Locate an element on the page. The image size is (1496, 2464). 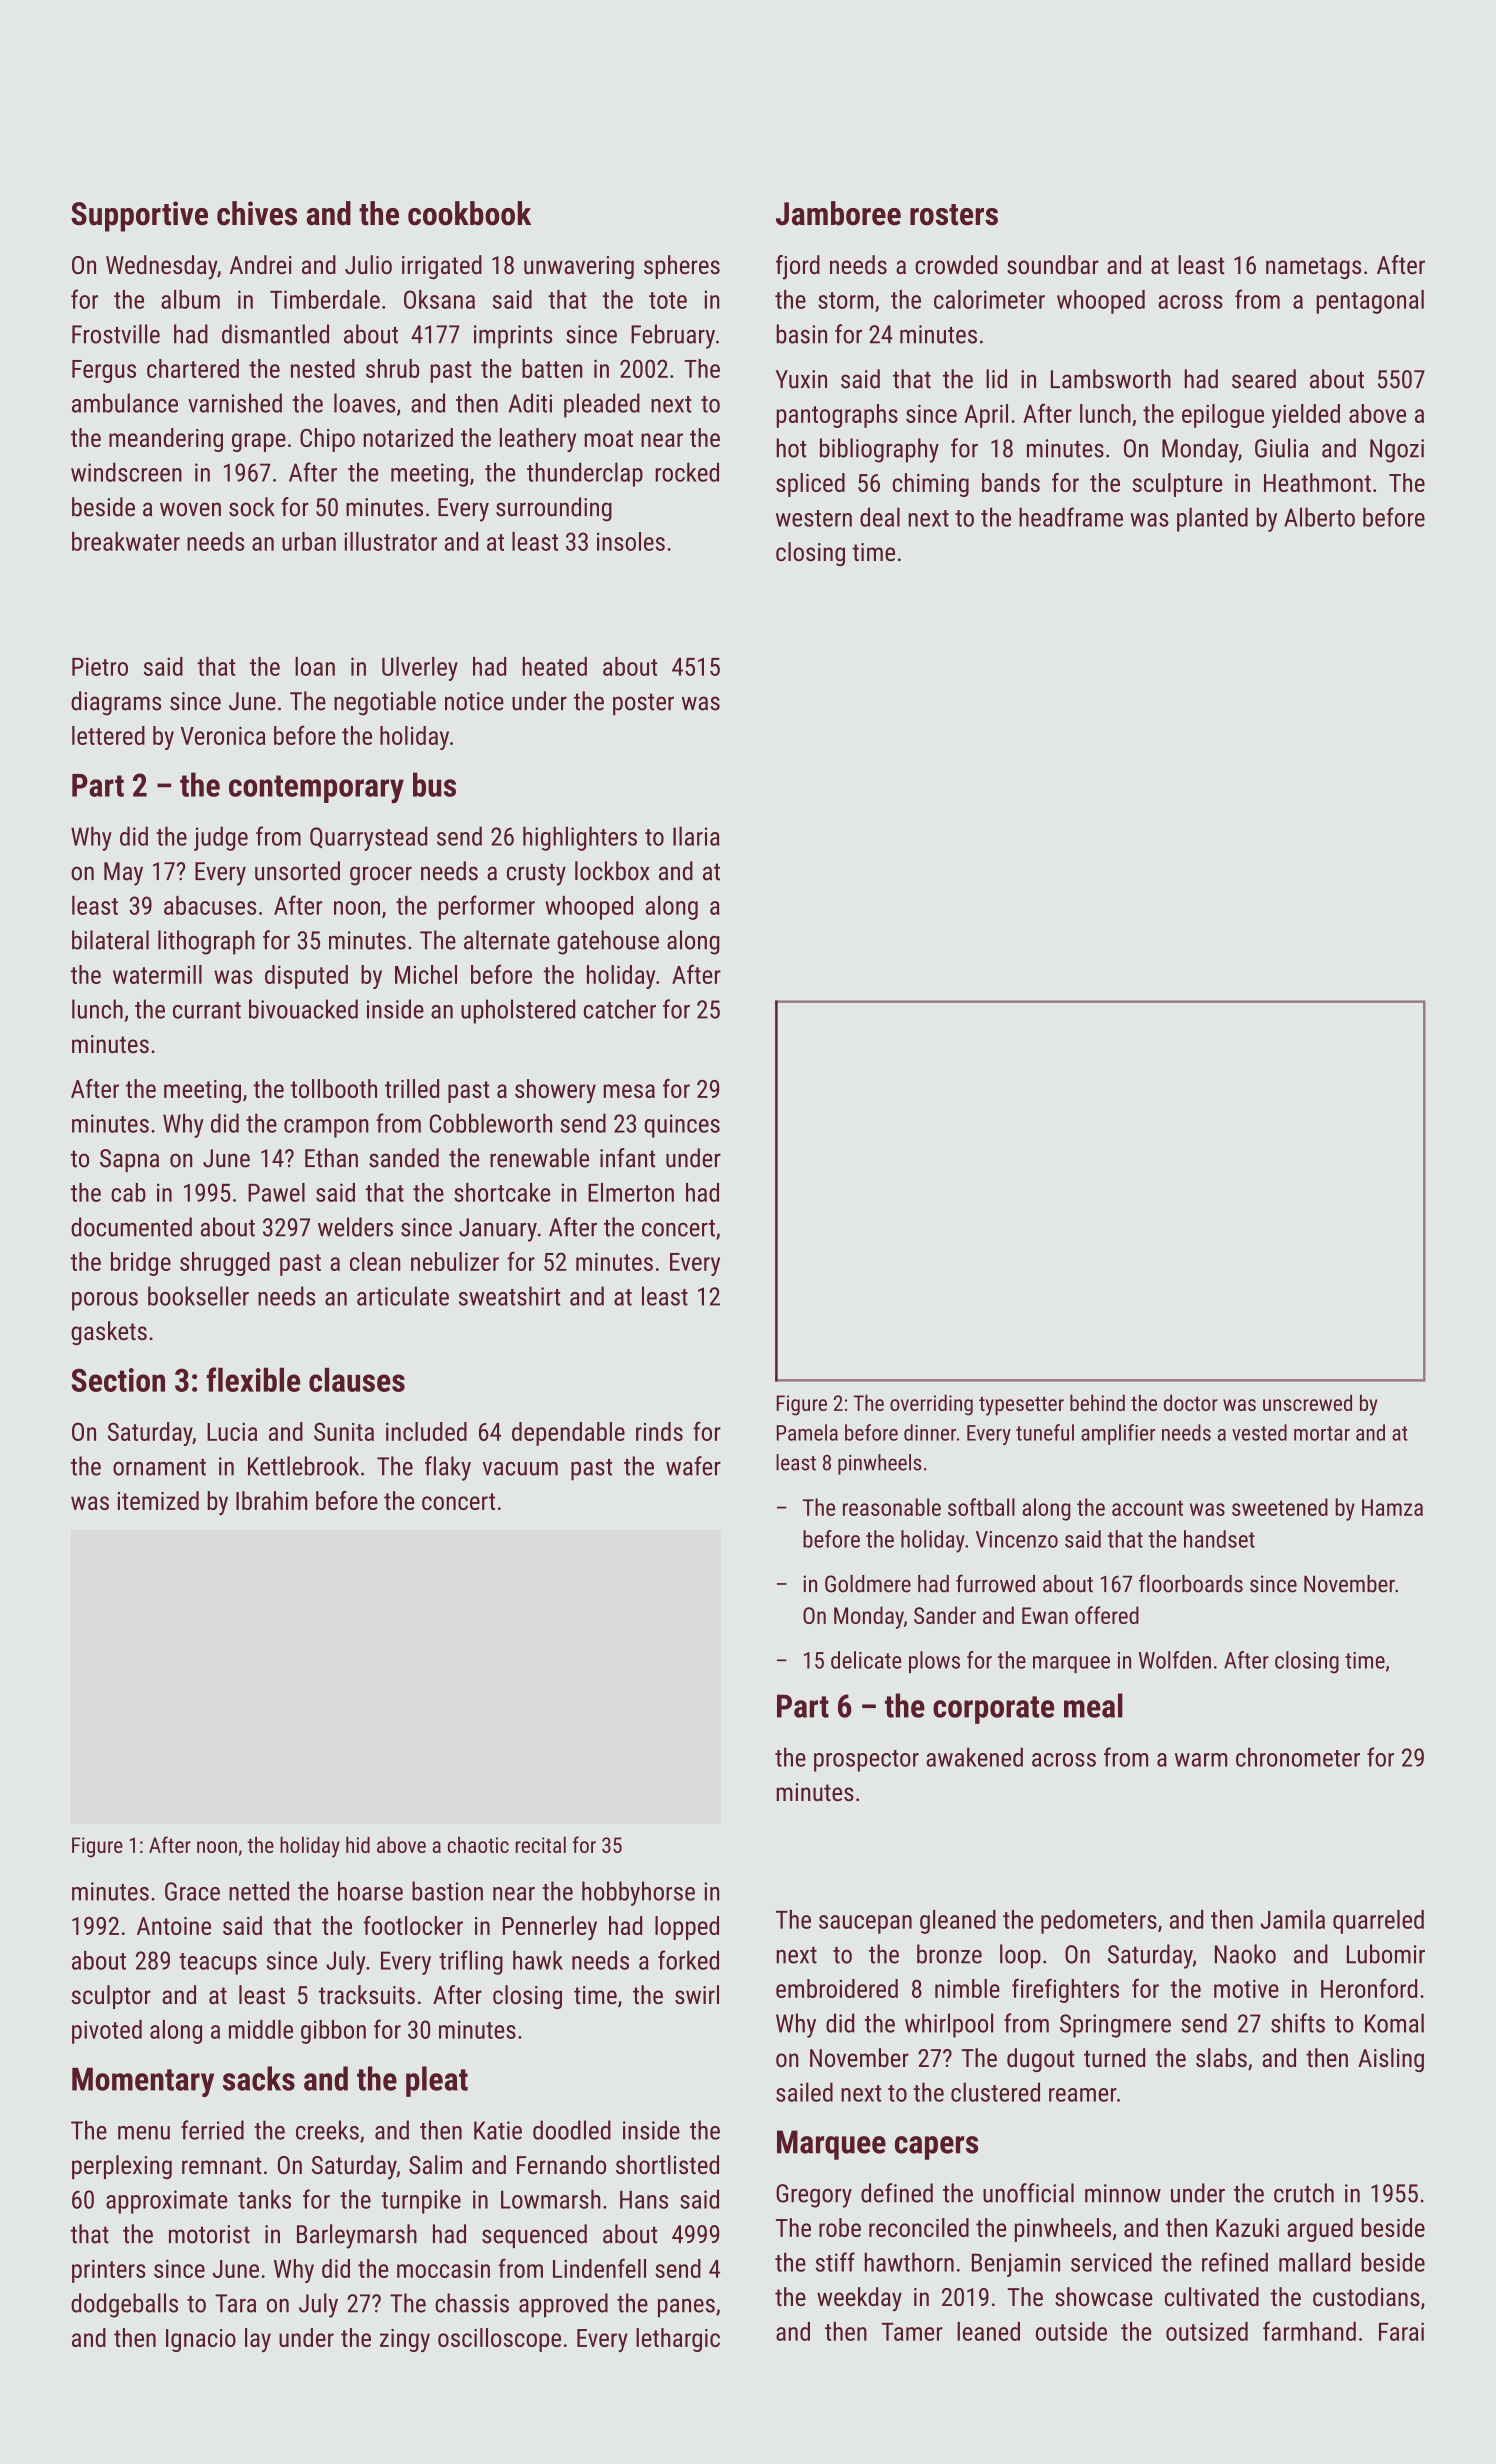
behind is located at coordinates (1097, 1402).
